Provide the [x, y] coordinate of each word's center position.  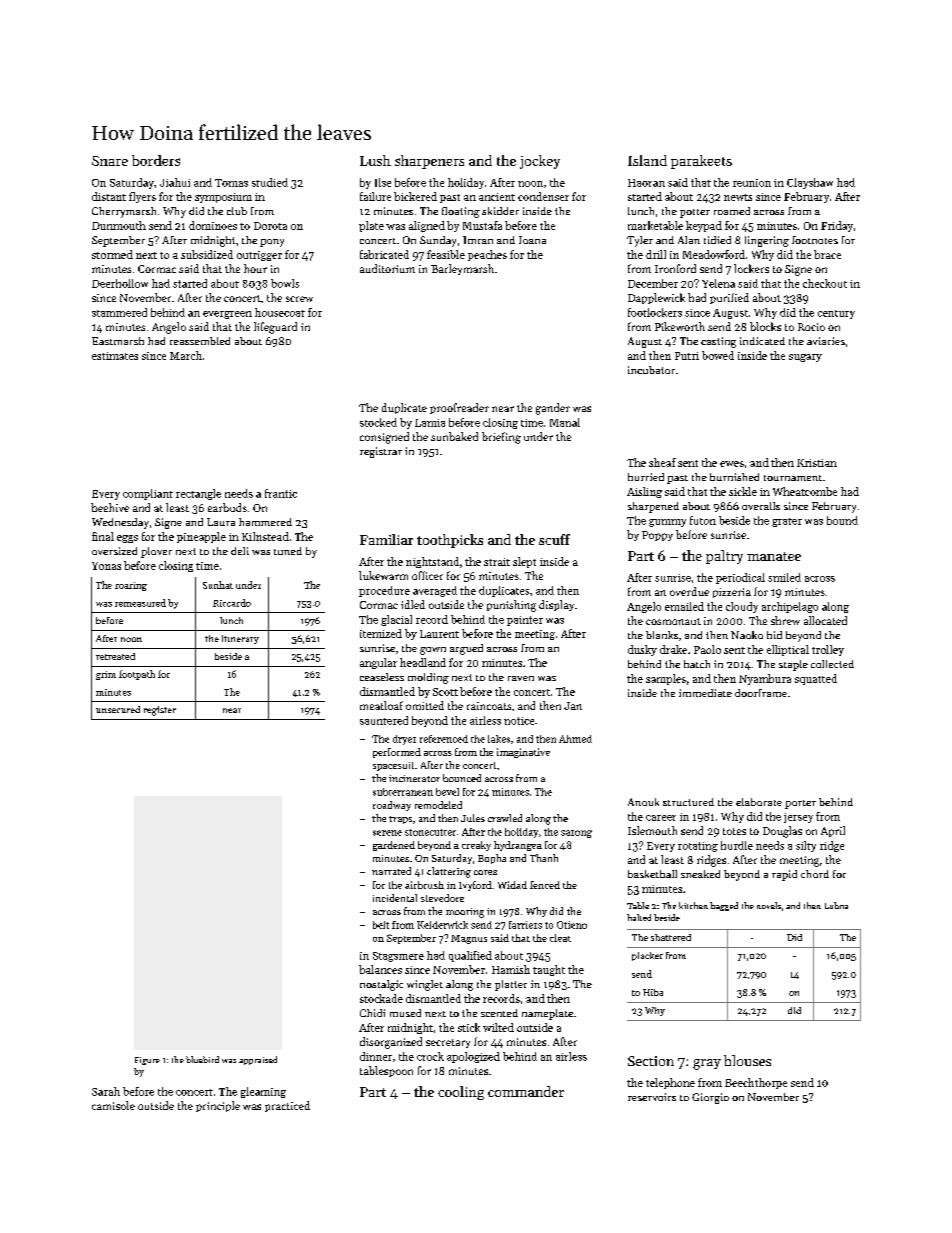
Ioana [532, 240]
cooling [461, 1093]
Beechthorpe [756, 1083]
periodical [740, 578]
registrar [381, 452]
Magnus [469, 939]
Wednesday [120, 523]
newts [738, 197]
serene [387, 833]
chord [815, 874]
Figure [147, 1061]
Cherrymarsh [124, 212]
